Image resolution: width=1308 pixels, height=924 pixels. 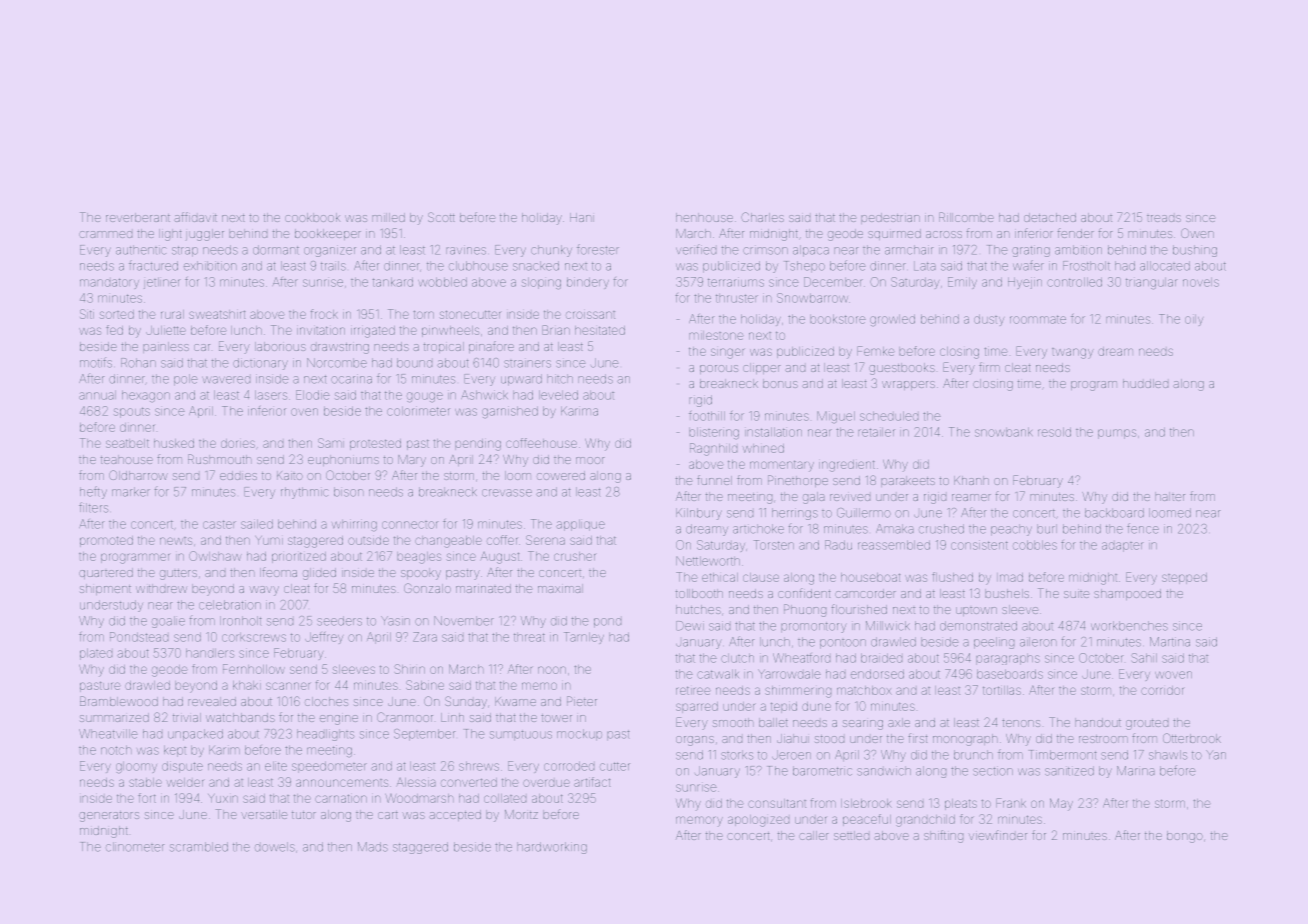 What do you see at coordinates (313, 395) in the page?
I see `Elodie` at bounding box center [313, 395].
